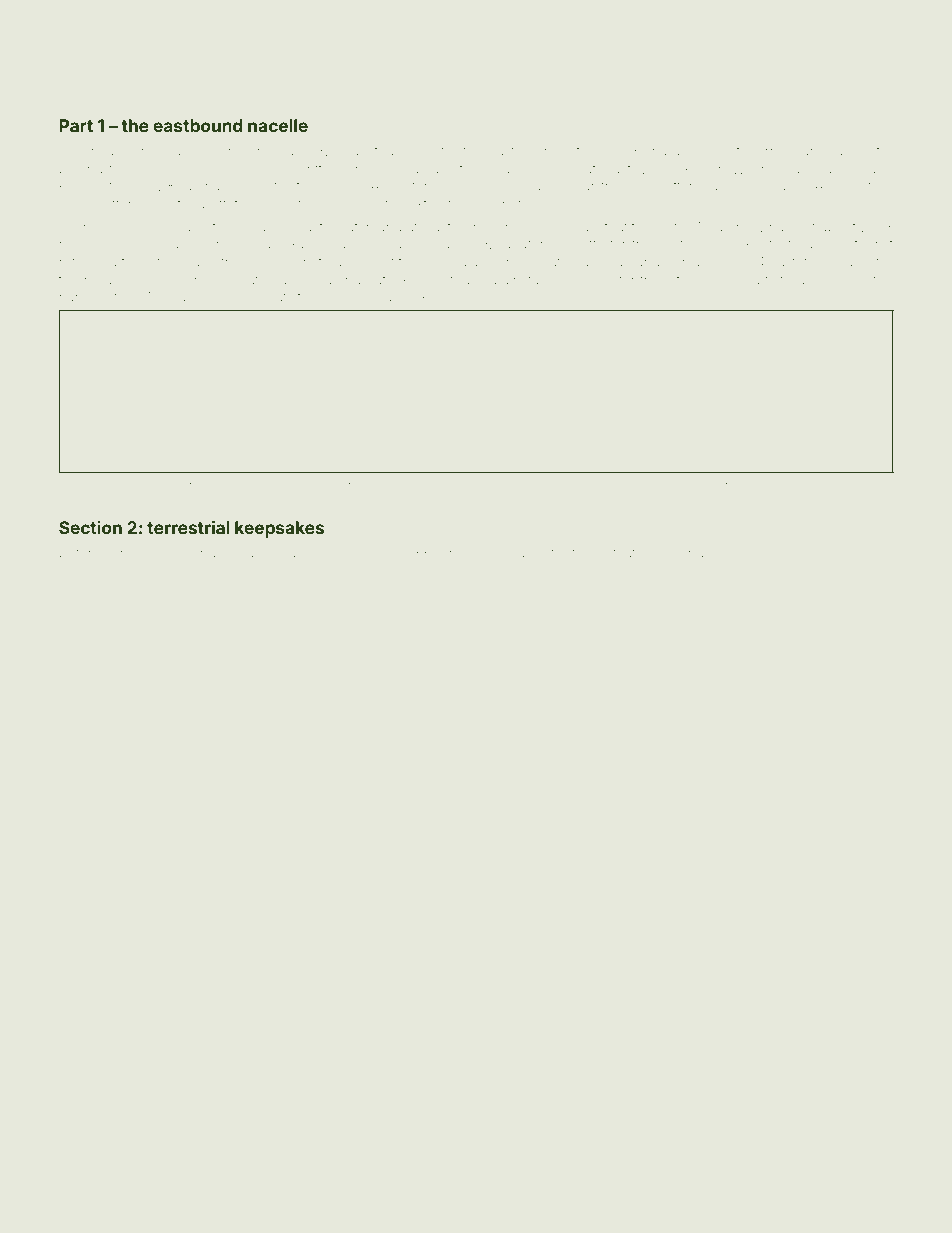 The width and height of the screenshot is (952, 1233). What do you see at coordinates (198, 125) in the screenshot?
I see `eastbound` at bounding box center [198, 125].
